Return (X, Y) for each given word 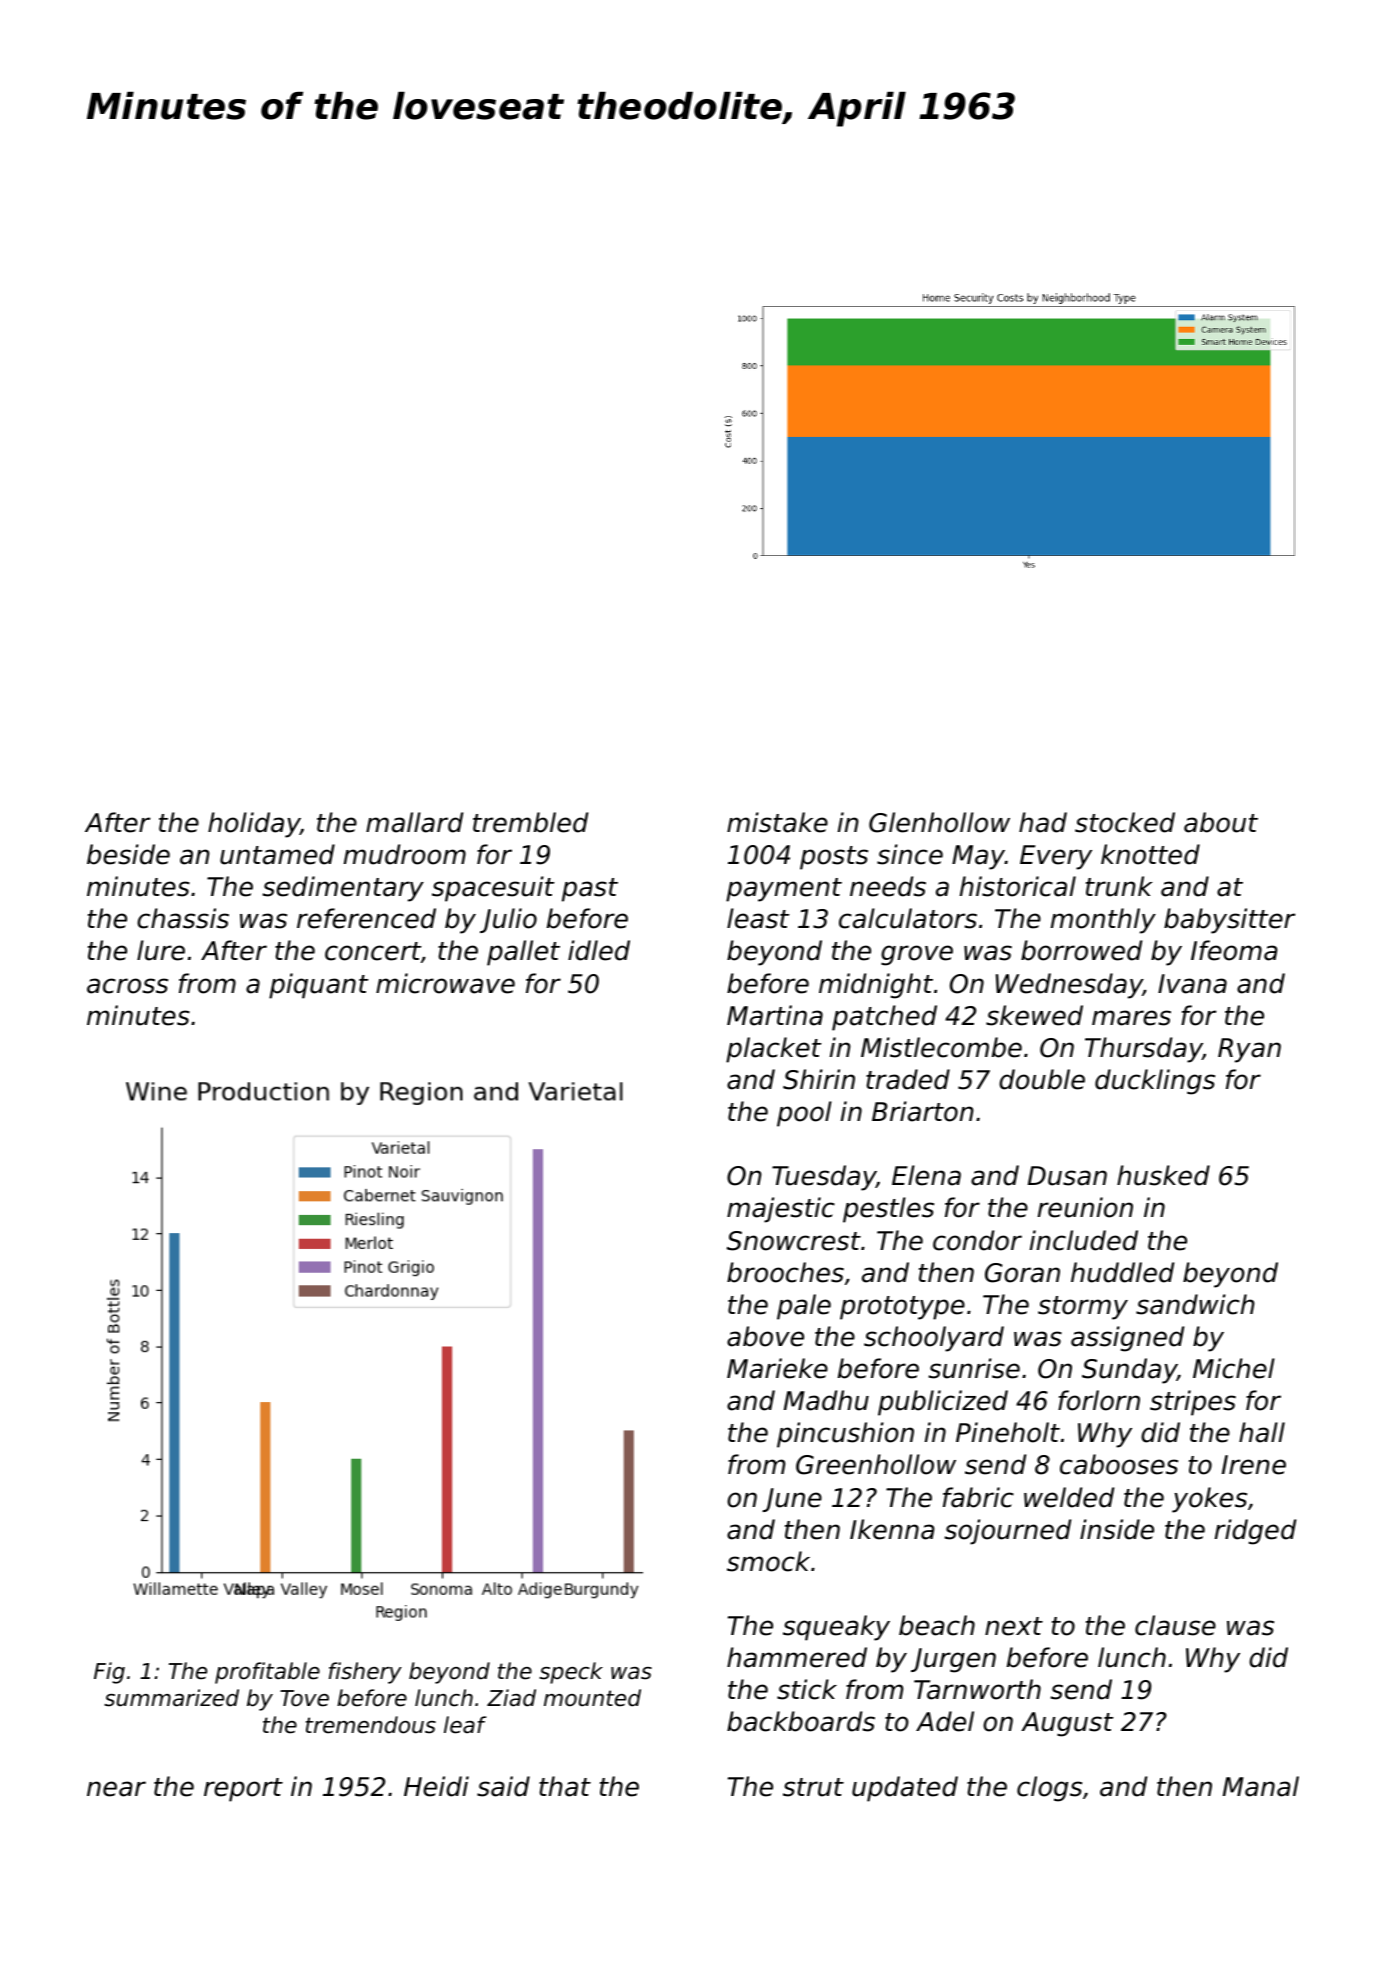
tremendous (371, 1725)
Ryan (1249, 1050)
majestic (781, 1210)
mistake (777, 822)
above (765, 1336)
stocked (1125, 822)
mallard (414, 822)
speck (571, 1673)
